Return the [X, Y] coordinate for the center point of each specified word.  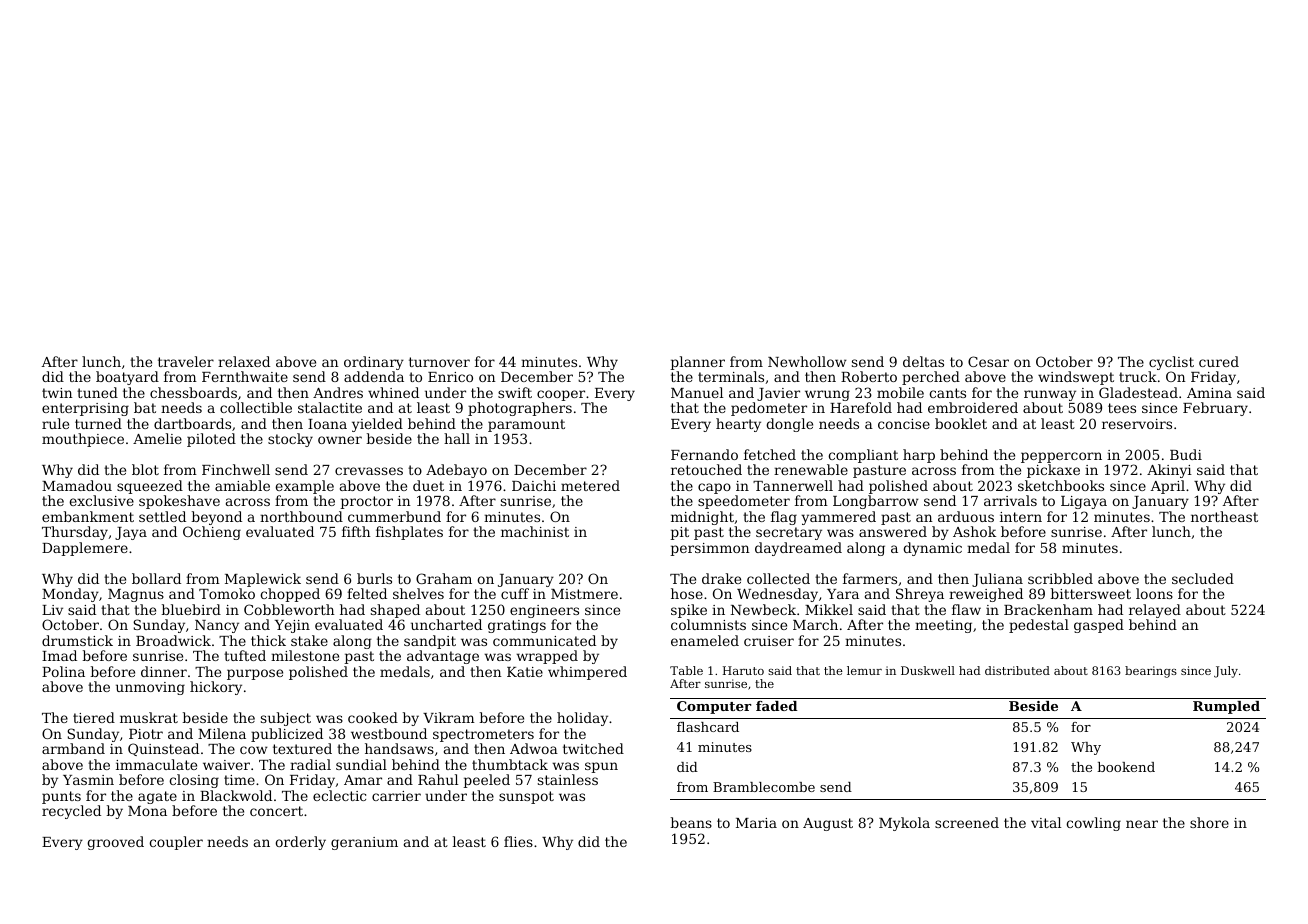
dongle [789, 425]
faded [776, 706]
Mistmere [584, 594]
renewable [811, 469]
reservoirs [1137, 424]
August [828, 824]
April [1168, 487]
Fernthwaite [245, 376]
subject [286, 719]
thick [268, 640]
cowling [1093, 824]
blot [145, 469]
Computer [714, 707]
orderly [300, 843]
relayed [1155, 611]
